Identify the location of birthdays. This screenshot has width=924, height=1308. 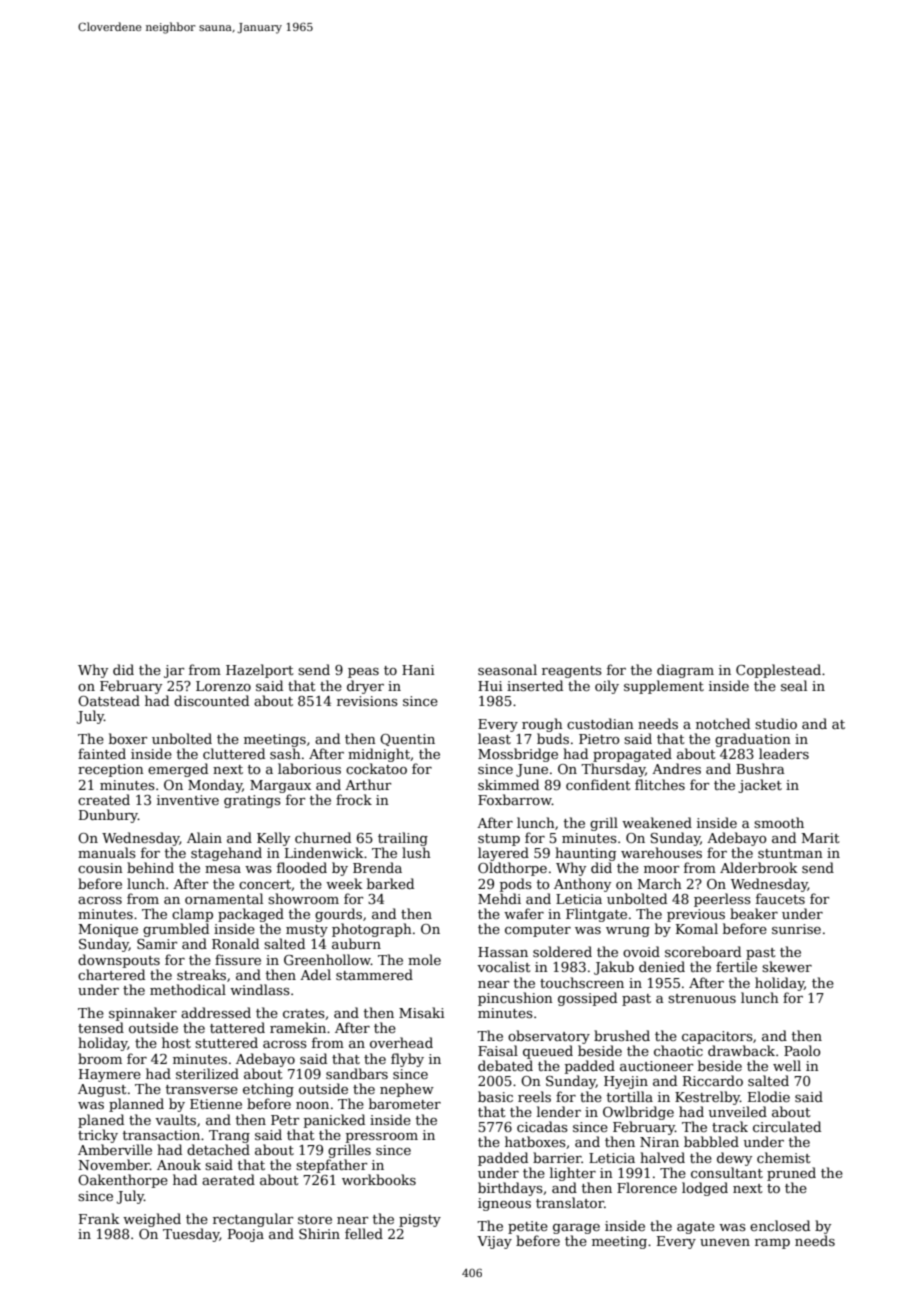
(510, 1189).
